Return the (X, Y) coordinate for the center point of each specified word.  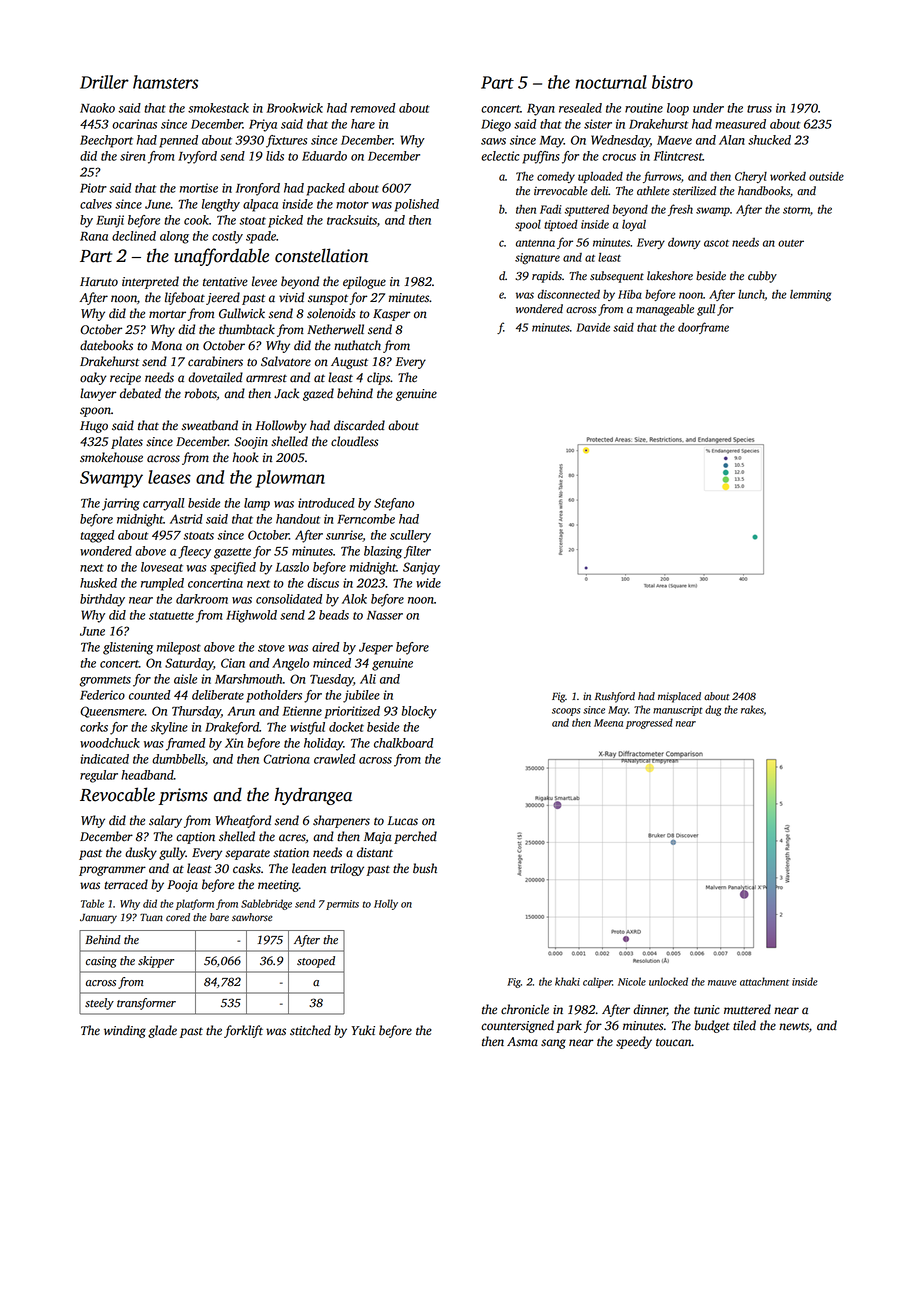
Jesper (376, 649)
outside (826, 176)
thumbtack (247, 329)
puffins (541, 157)
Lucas (403, 821)
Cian (233, 663)
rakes (752, 709)
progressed (649, 723)
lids (275, 156)
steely (99, 1004)
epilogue (364, 282)
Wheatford (243, 821)
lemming (810, 296)
